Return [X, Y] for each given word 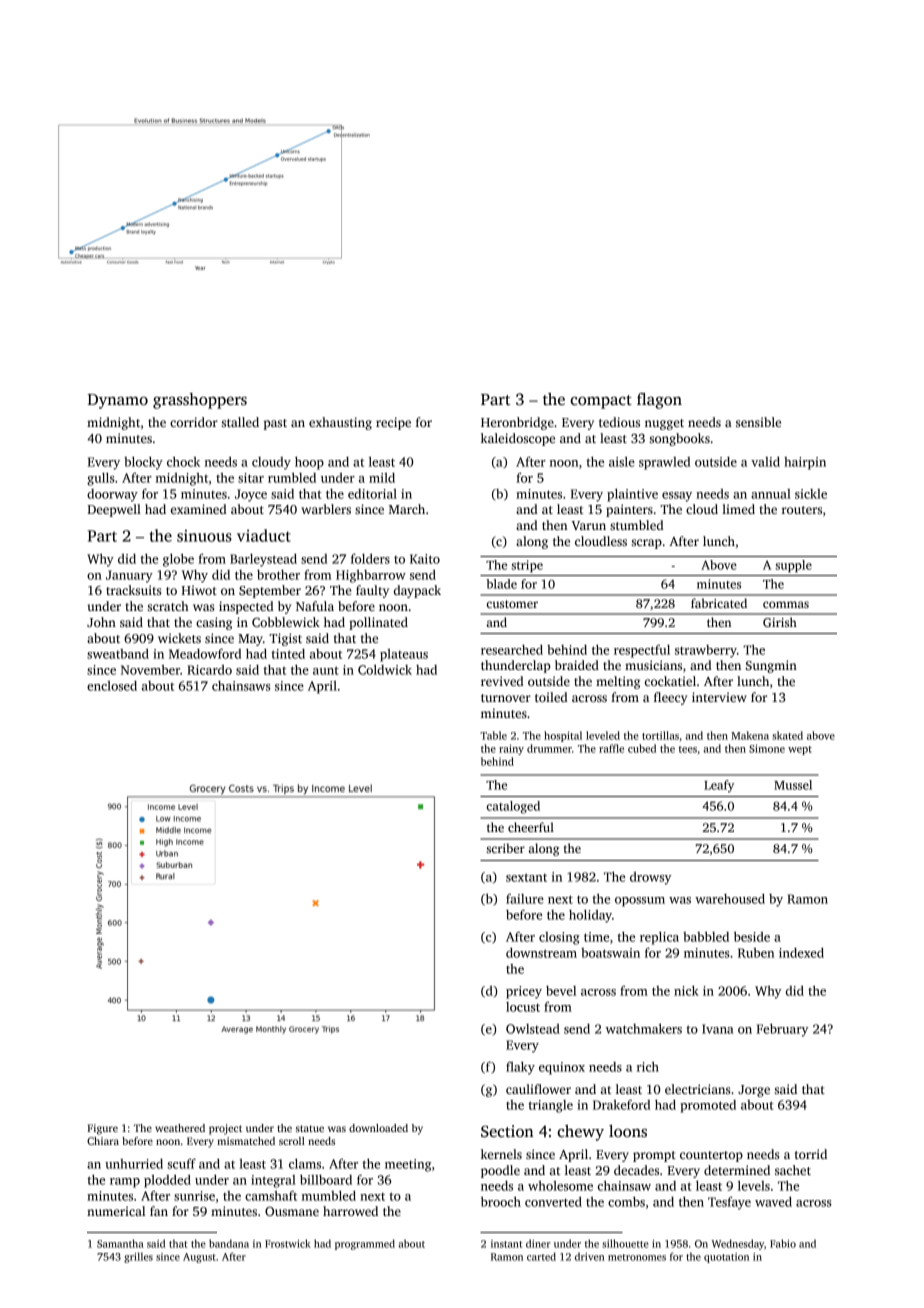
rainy [511, 749]
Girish [780, 622]
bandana [229, 1243]
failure [525, 898]
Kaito [425, 559]
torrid [811, 1154]
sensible [758, 422]
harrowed [350, 1211]
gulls [101, 479]
